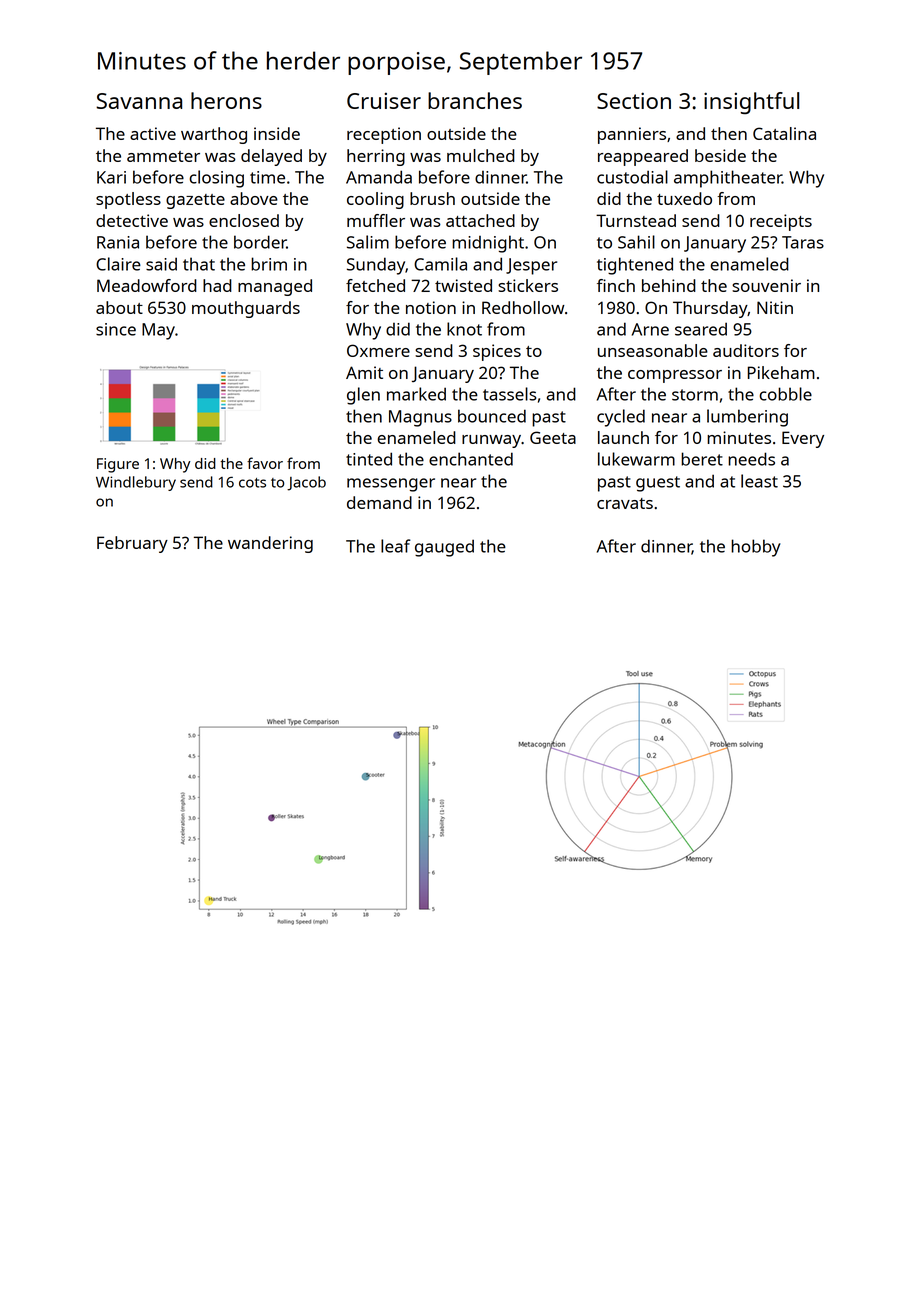 This document has height=1308, width=924. Describe the element at coordinates (632, 177) in the document. I see `custodial` at that location.
